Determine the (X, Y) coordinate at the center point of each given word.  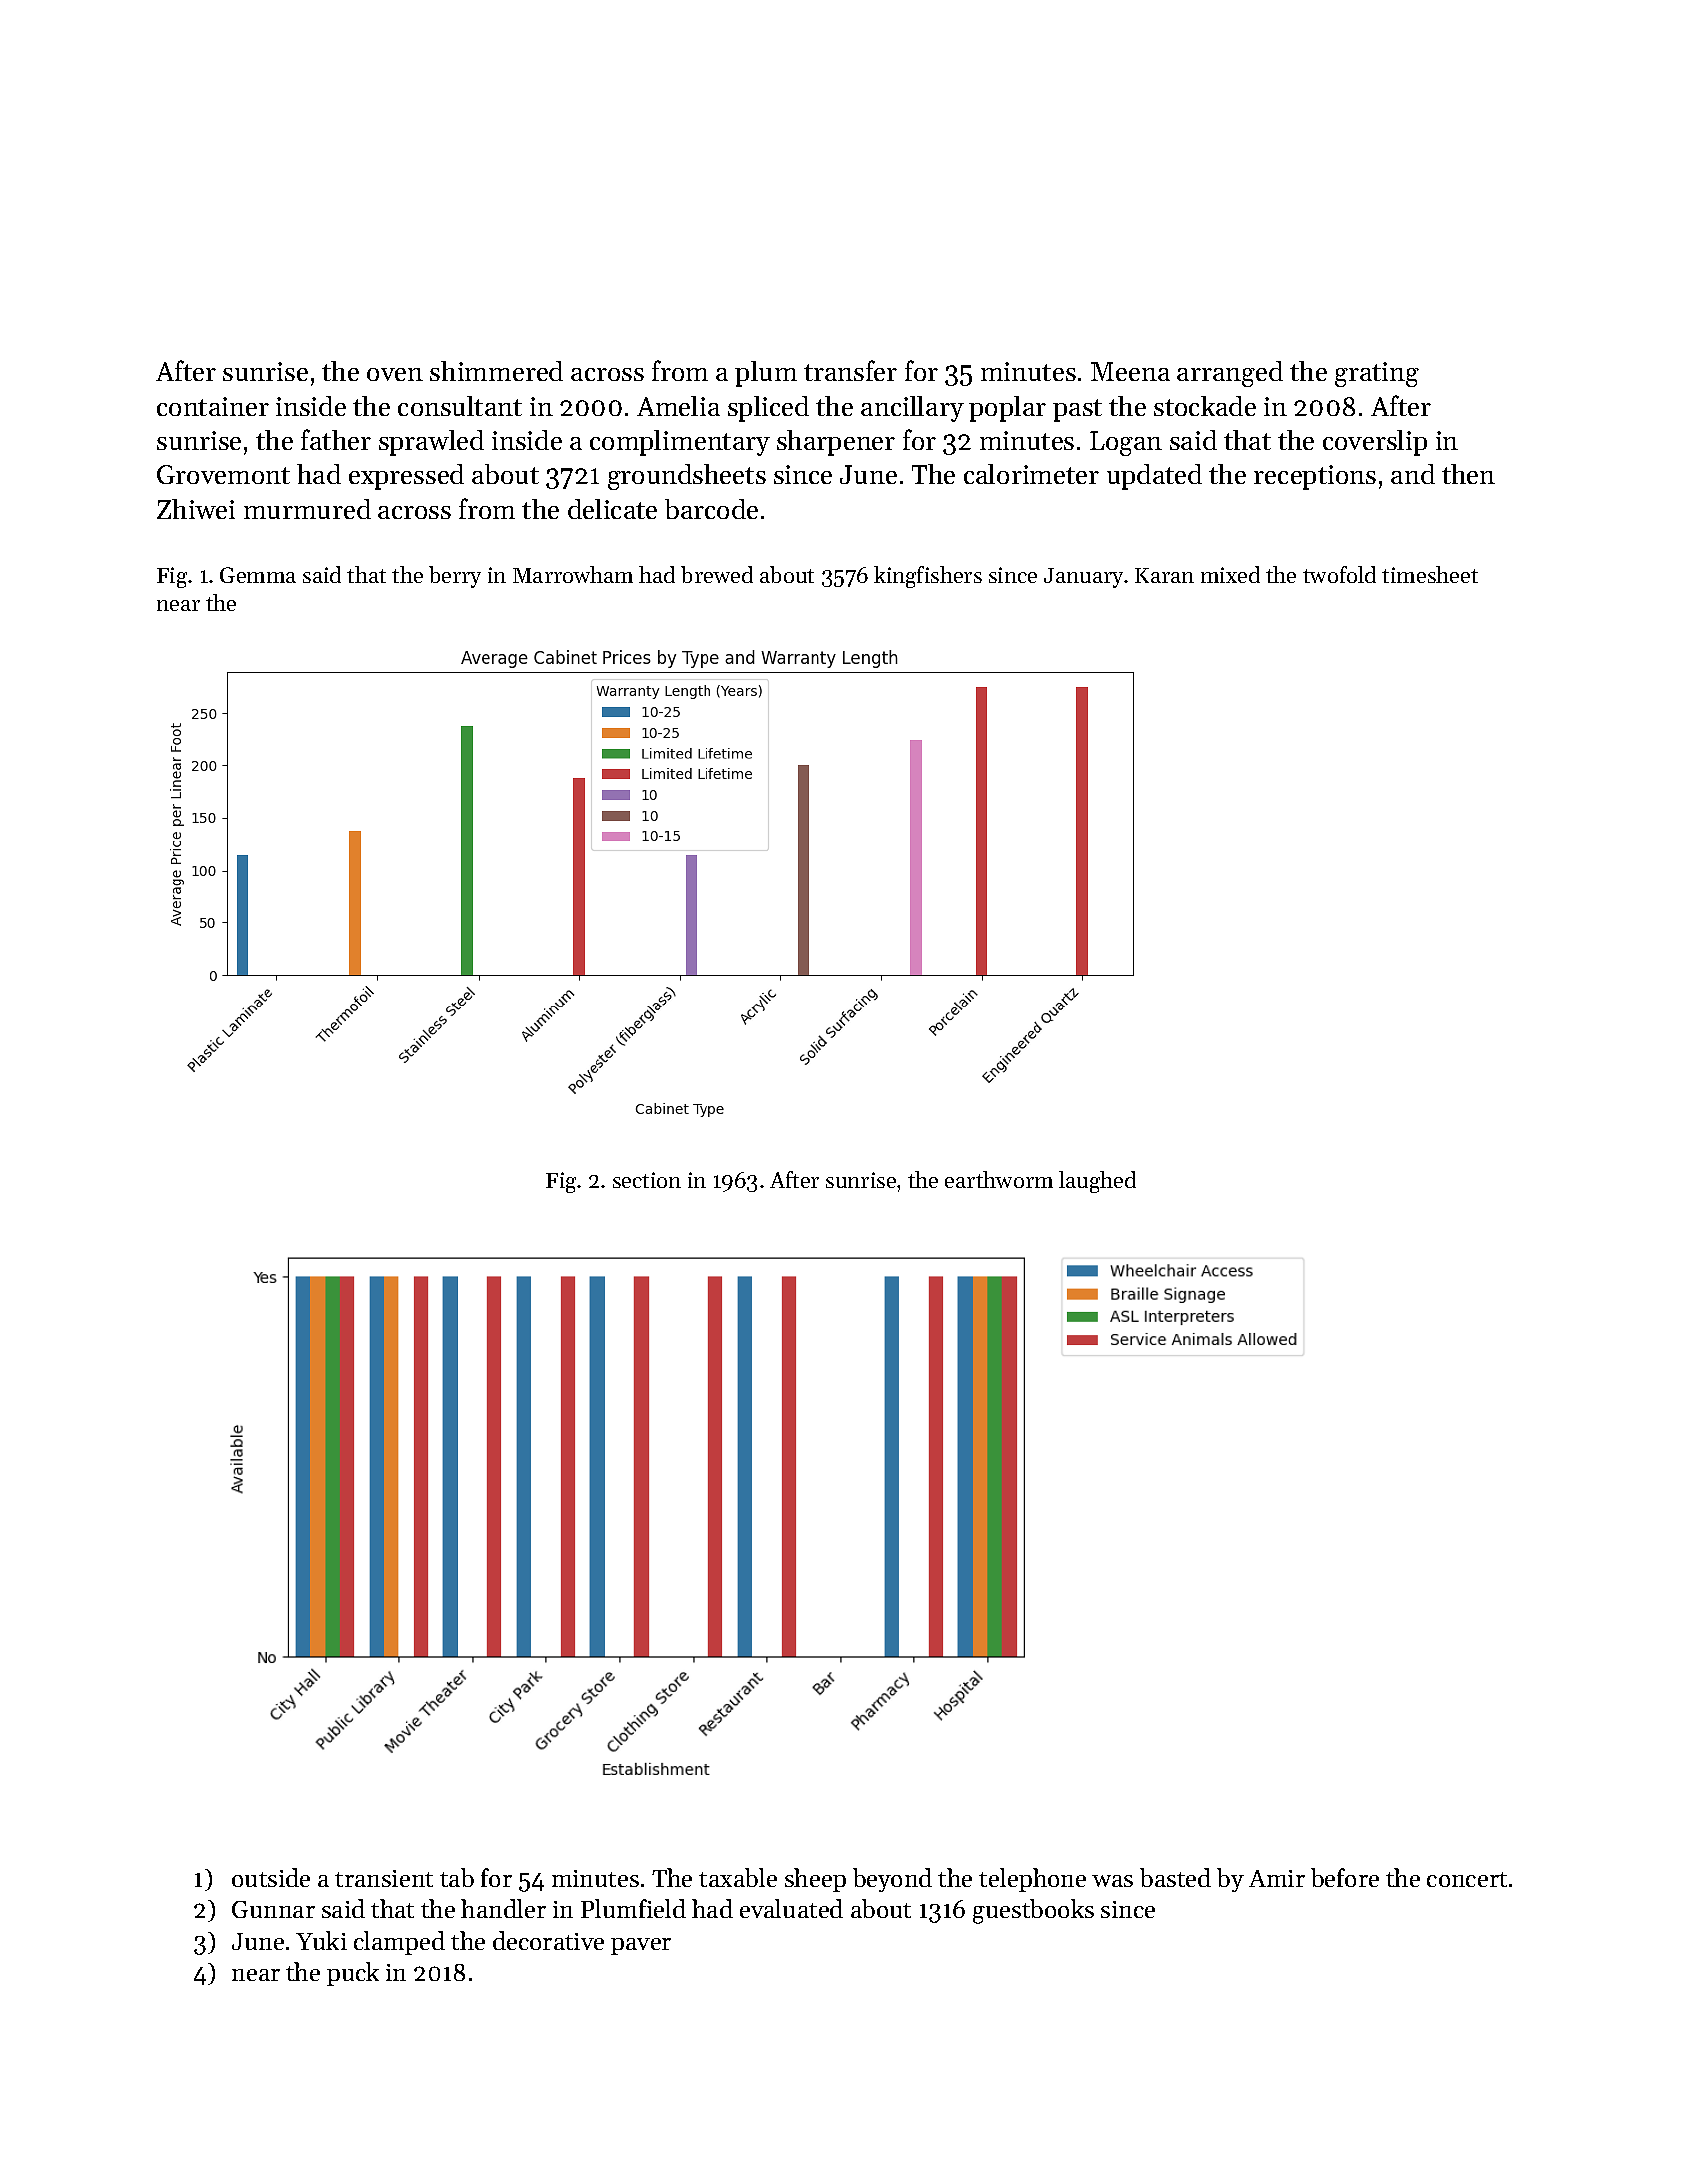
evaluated (791, 1908)
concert (1467, 1879)
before (1345, 1877)
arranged (1230, 374)
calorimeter (1031, 474)
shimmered (496, 371)
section (647, 1180)
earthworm (999, 1179)
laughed (1097, 1182)
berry (455, 577)
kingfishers (928, 577)
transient (384, 1878)
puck (353, 1974)
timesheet (1430, 574)
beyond (892, 1880)
